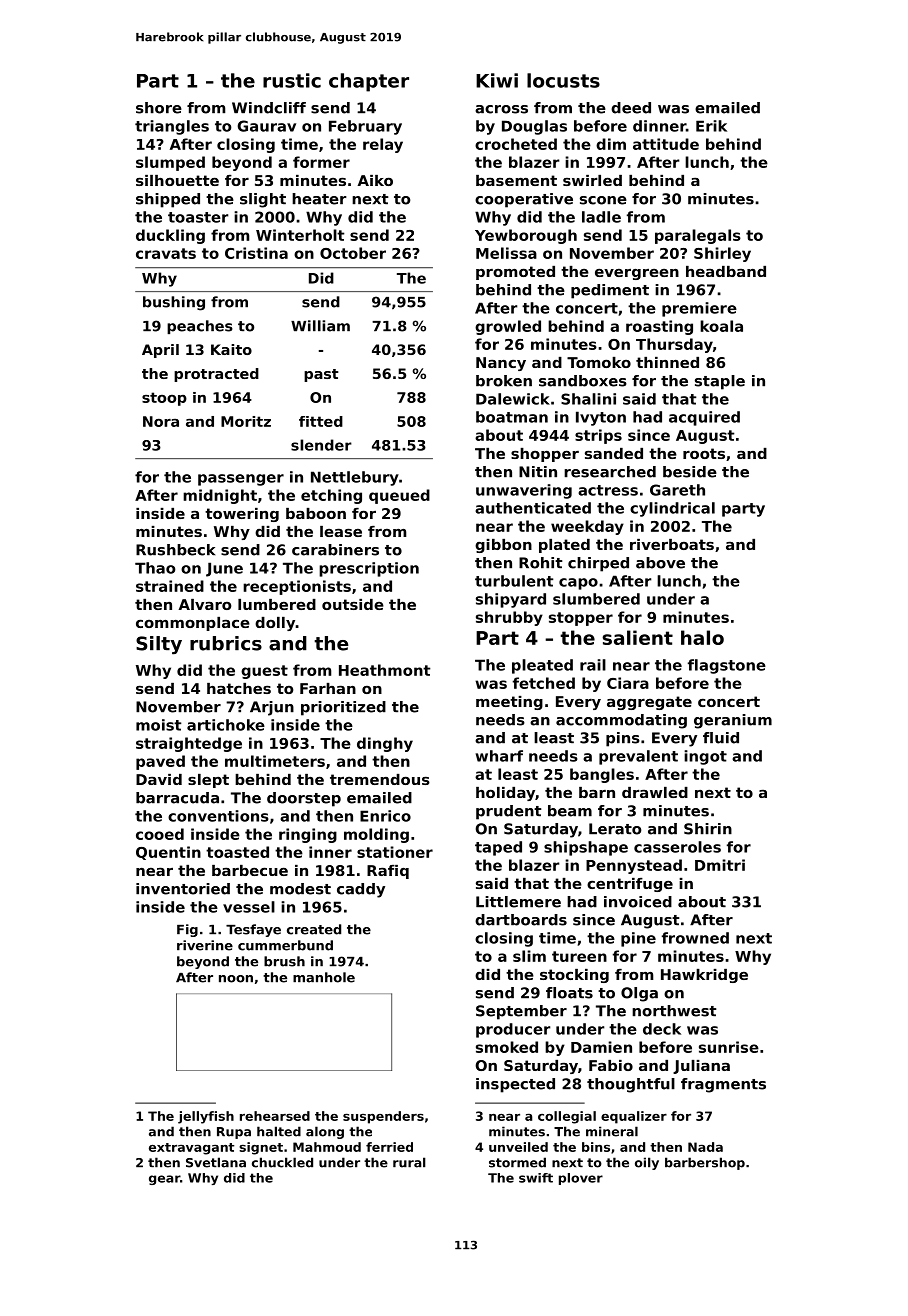 The image size is (908, 1316). Describe the element at coordinates (567, 1117) in the screenshot. I see `collegial` at that location.
